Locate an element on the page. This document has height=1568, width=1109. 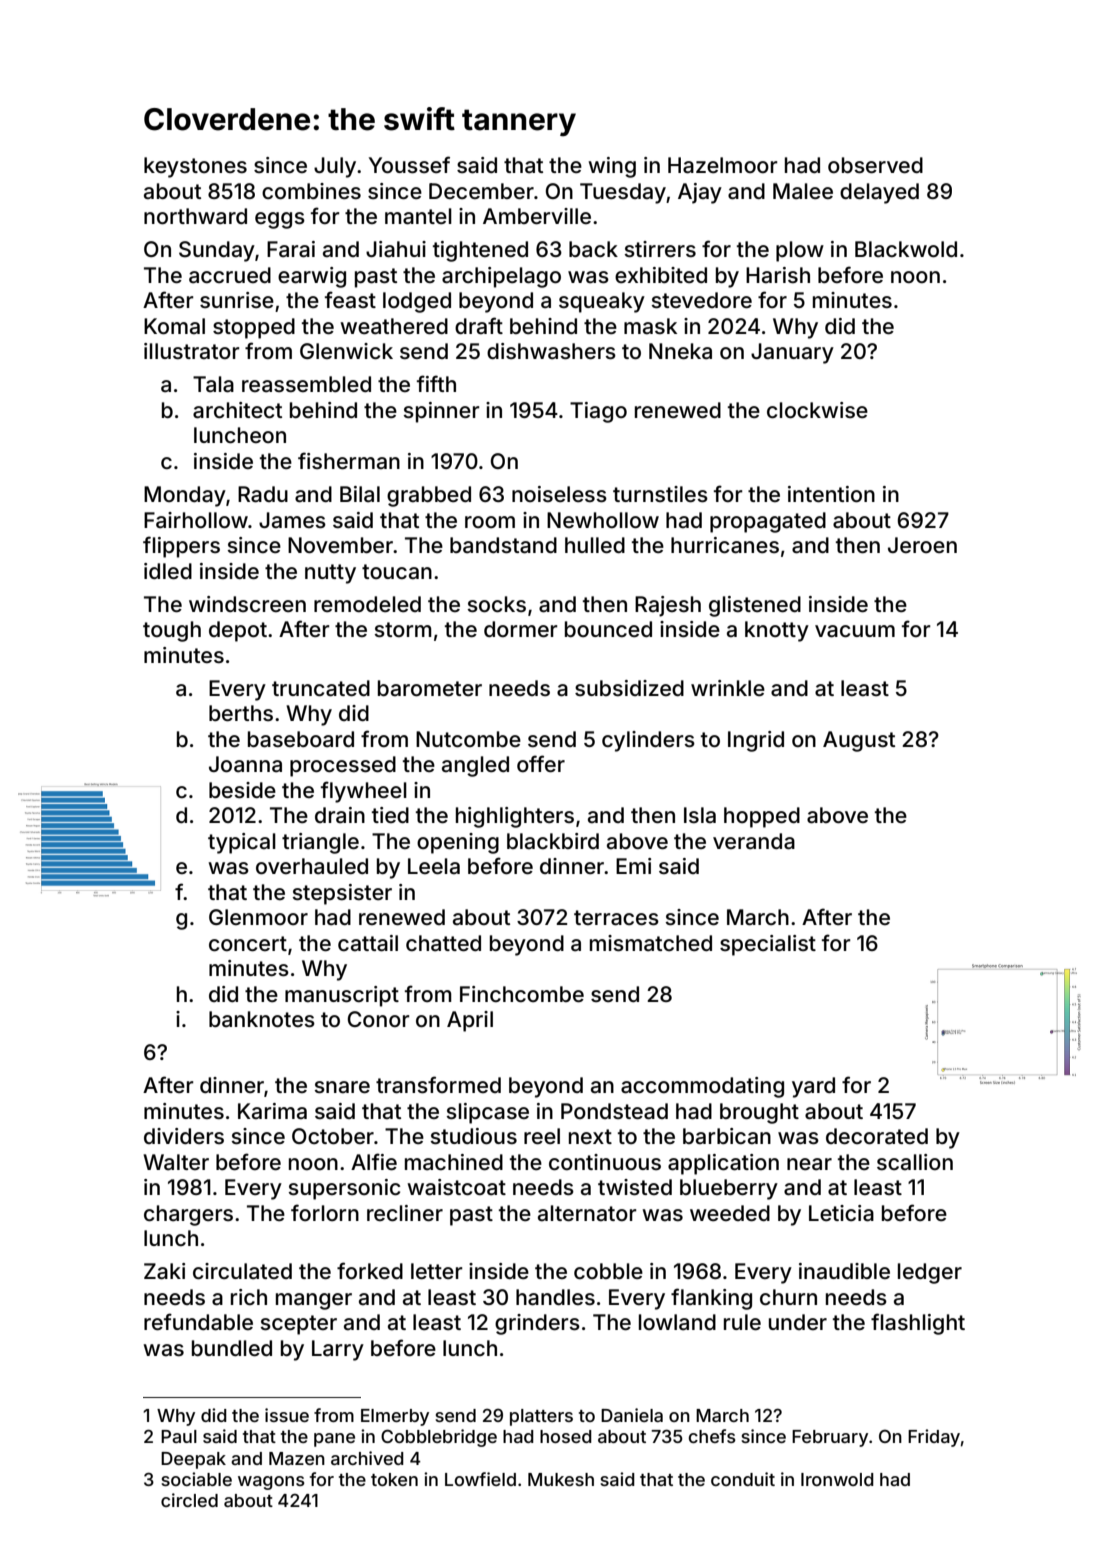
ledger is located at coordinates (930, 1273).
